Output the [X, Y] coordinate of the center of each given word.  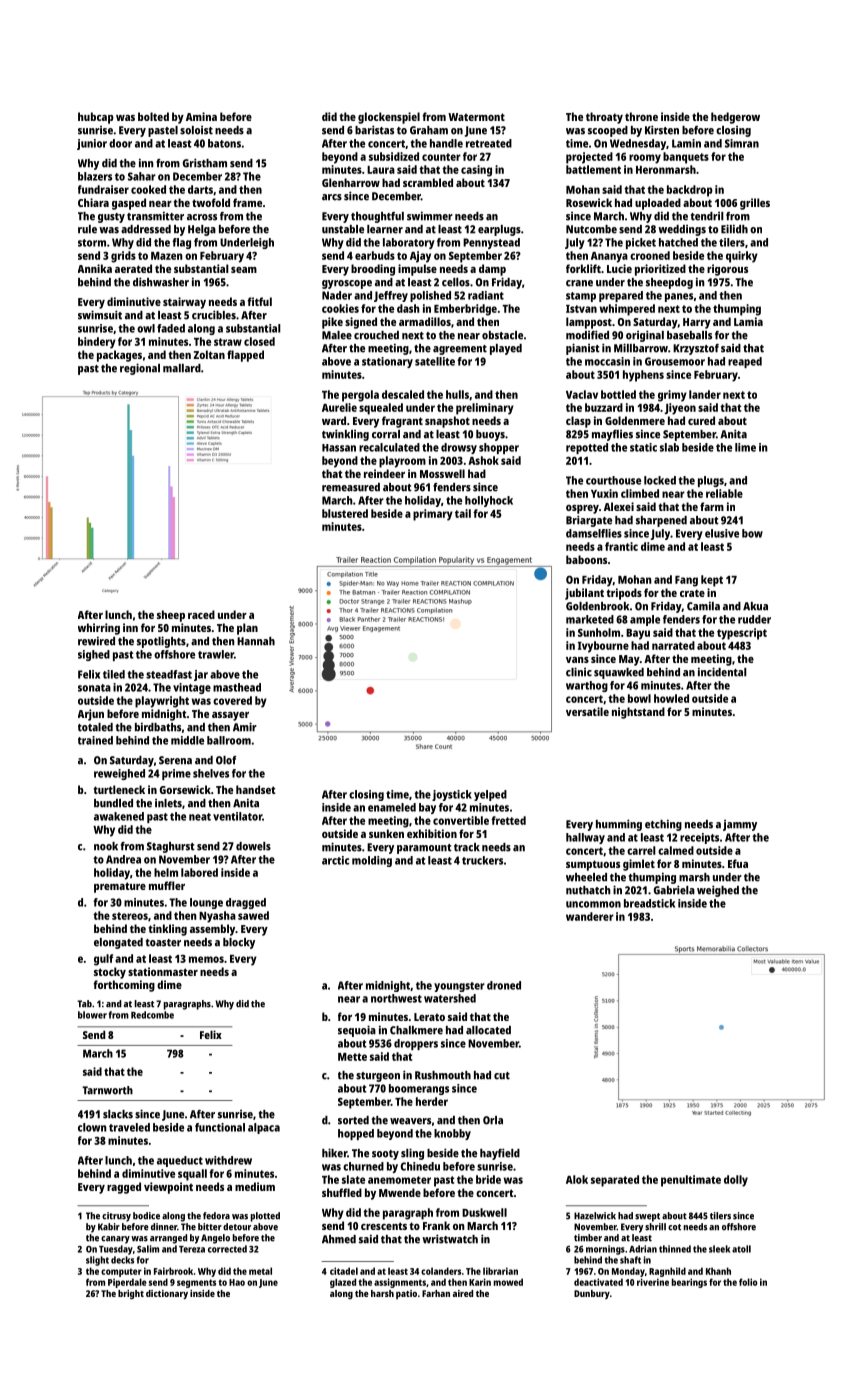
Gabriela [674, 890]
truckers [482, 860]
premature [120, 887]
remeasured [351, 487]
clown [92, 1127]
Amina [201, 116]
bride [488, 1179]
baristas [374, 130]
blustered [345, 513]
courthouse [613, 480]
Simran [742, 143]
